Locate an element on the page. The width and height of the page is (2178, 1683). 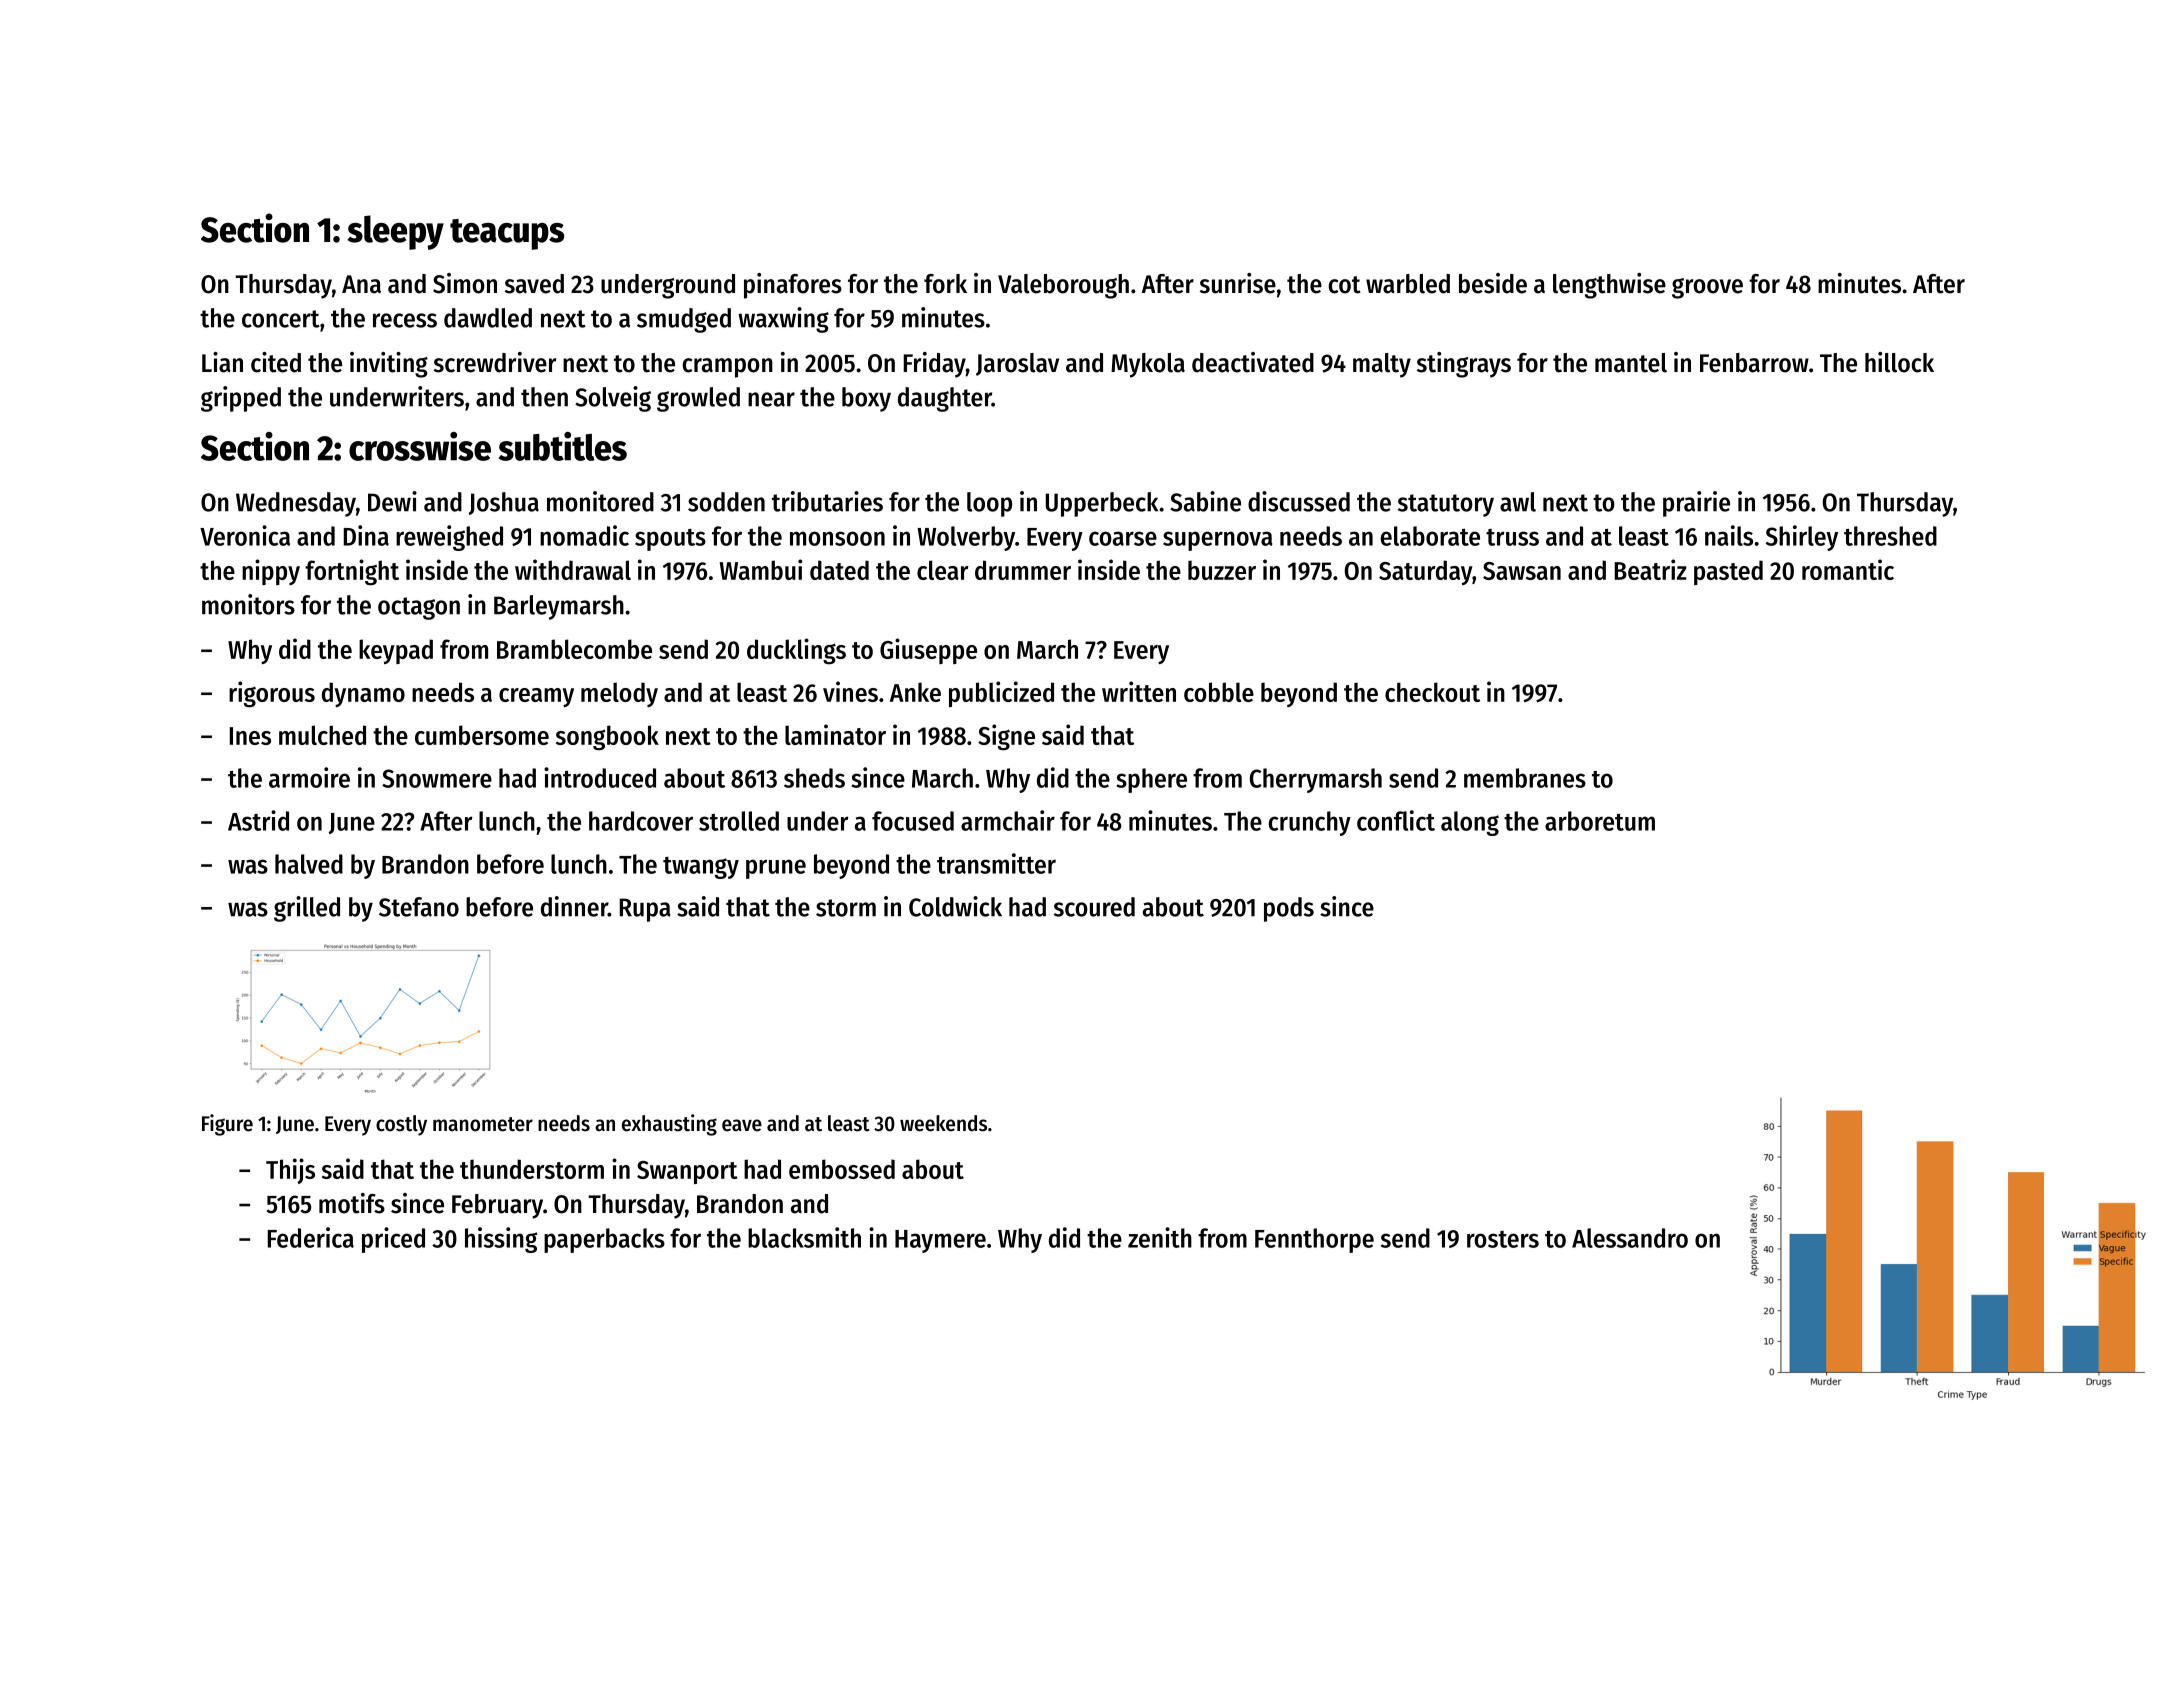
Sawsan is located at coordinates (1522, 571).
